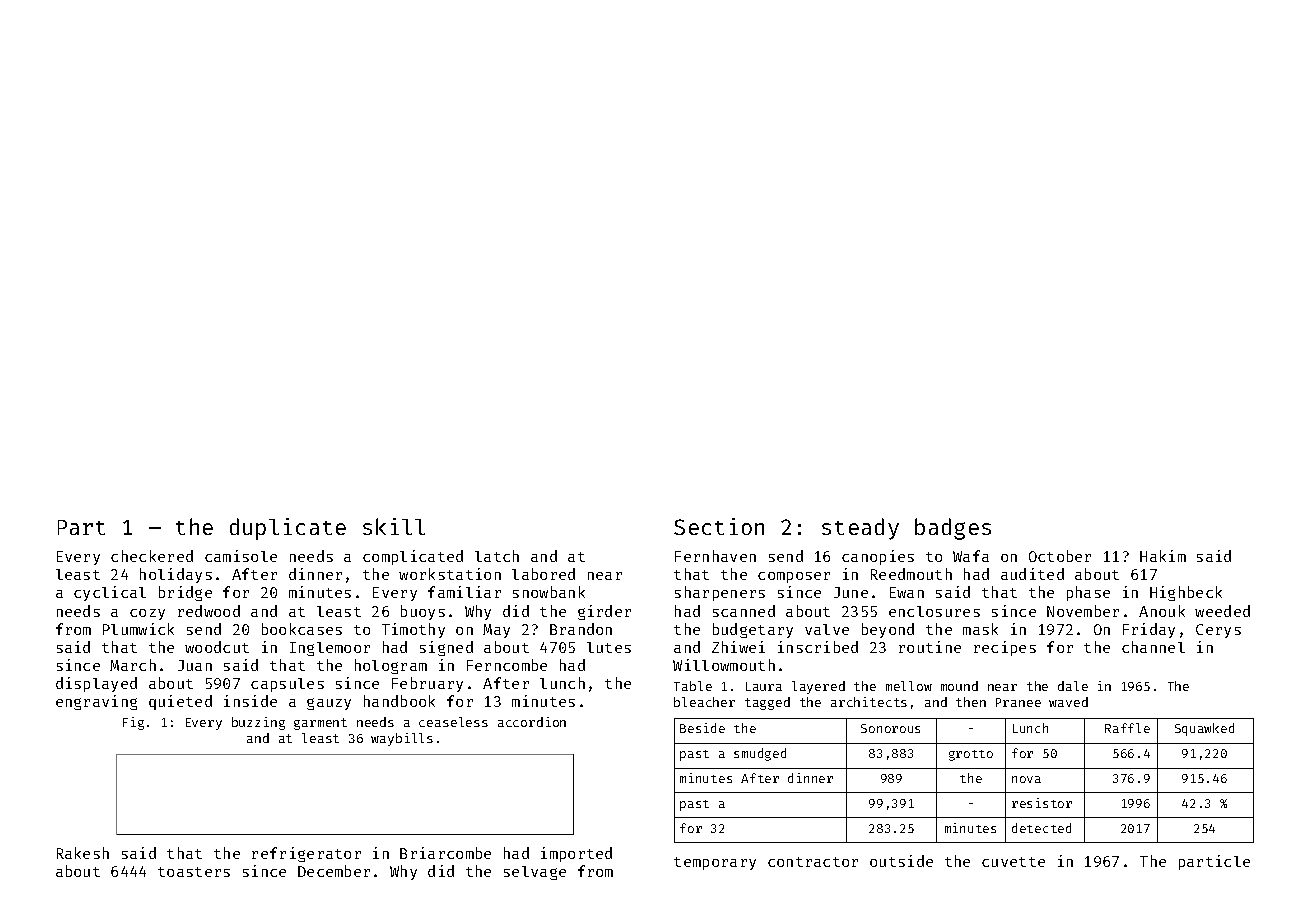 Image resolution: width=1308 pixels, height=924 pixels. Describe the element at coordinates (423, 612) in the page. I see `buoys` at that location.
